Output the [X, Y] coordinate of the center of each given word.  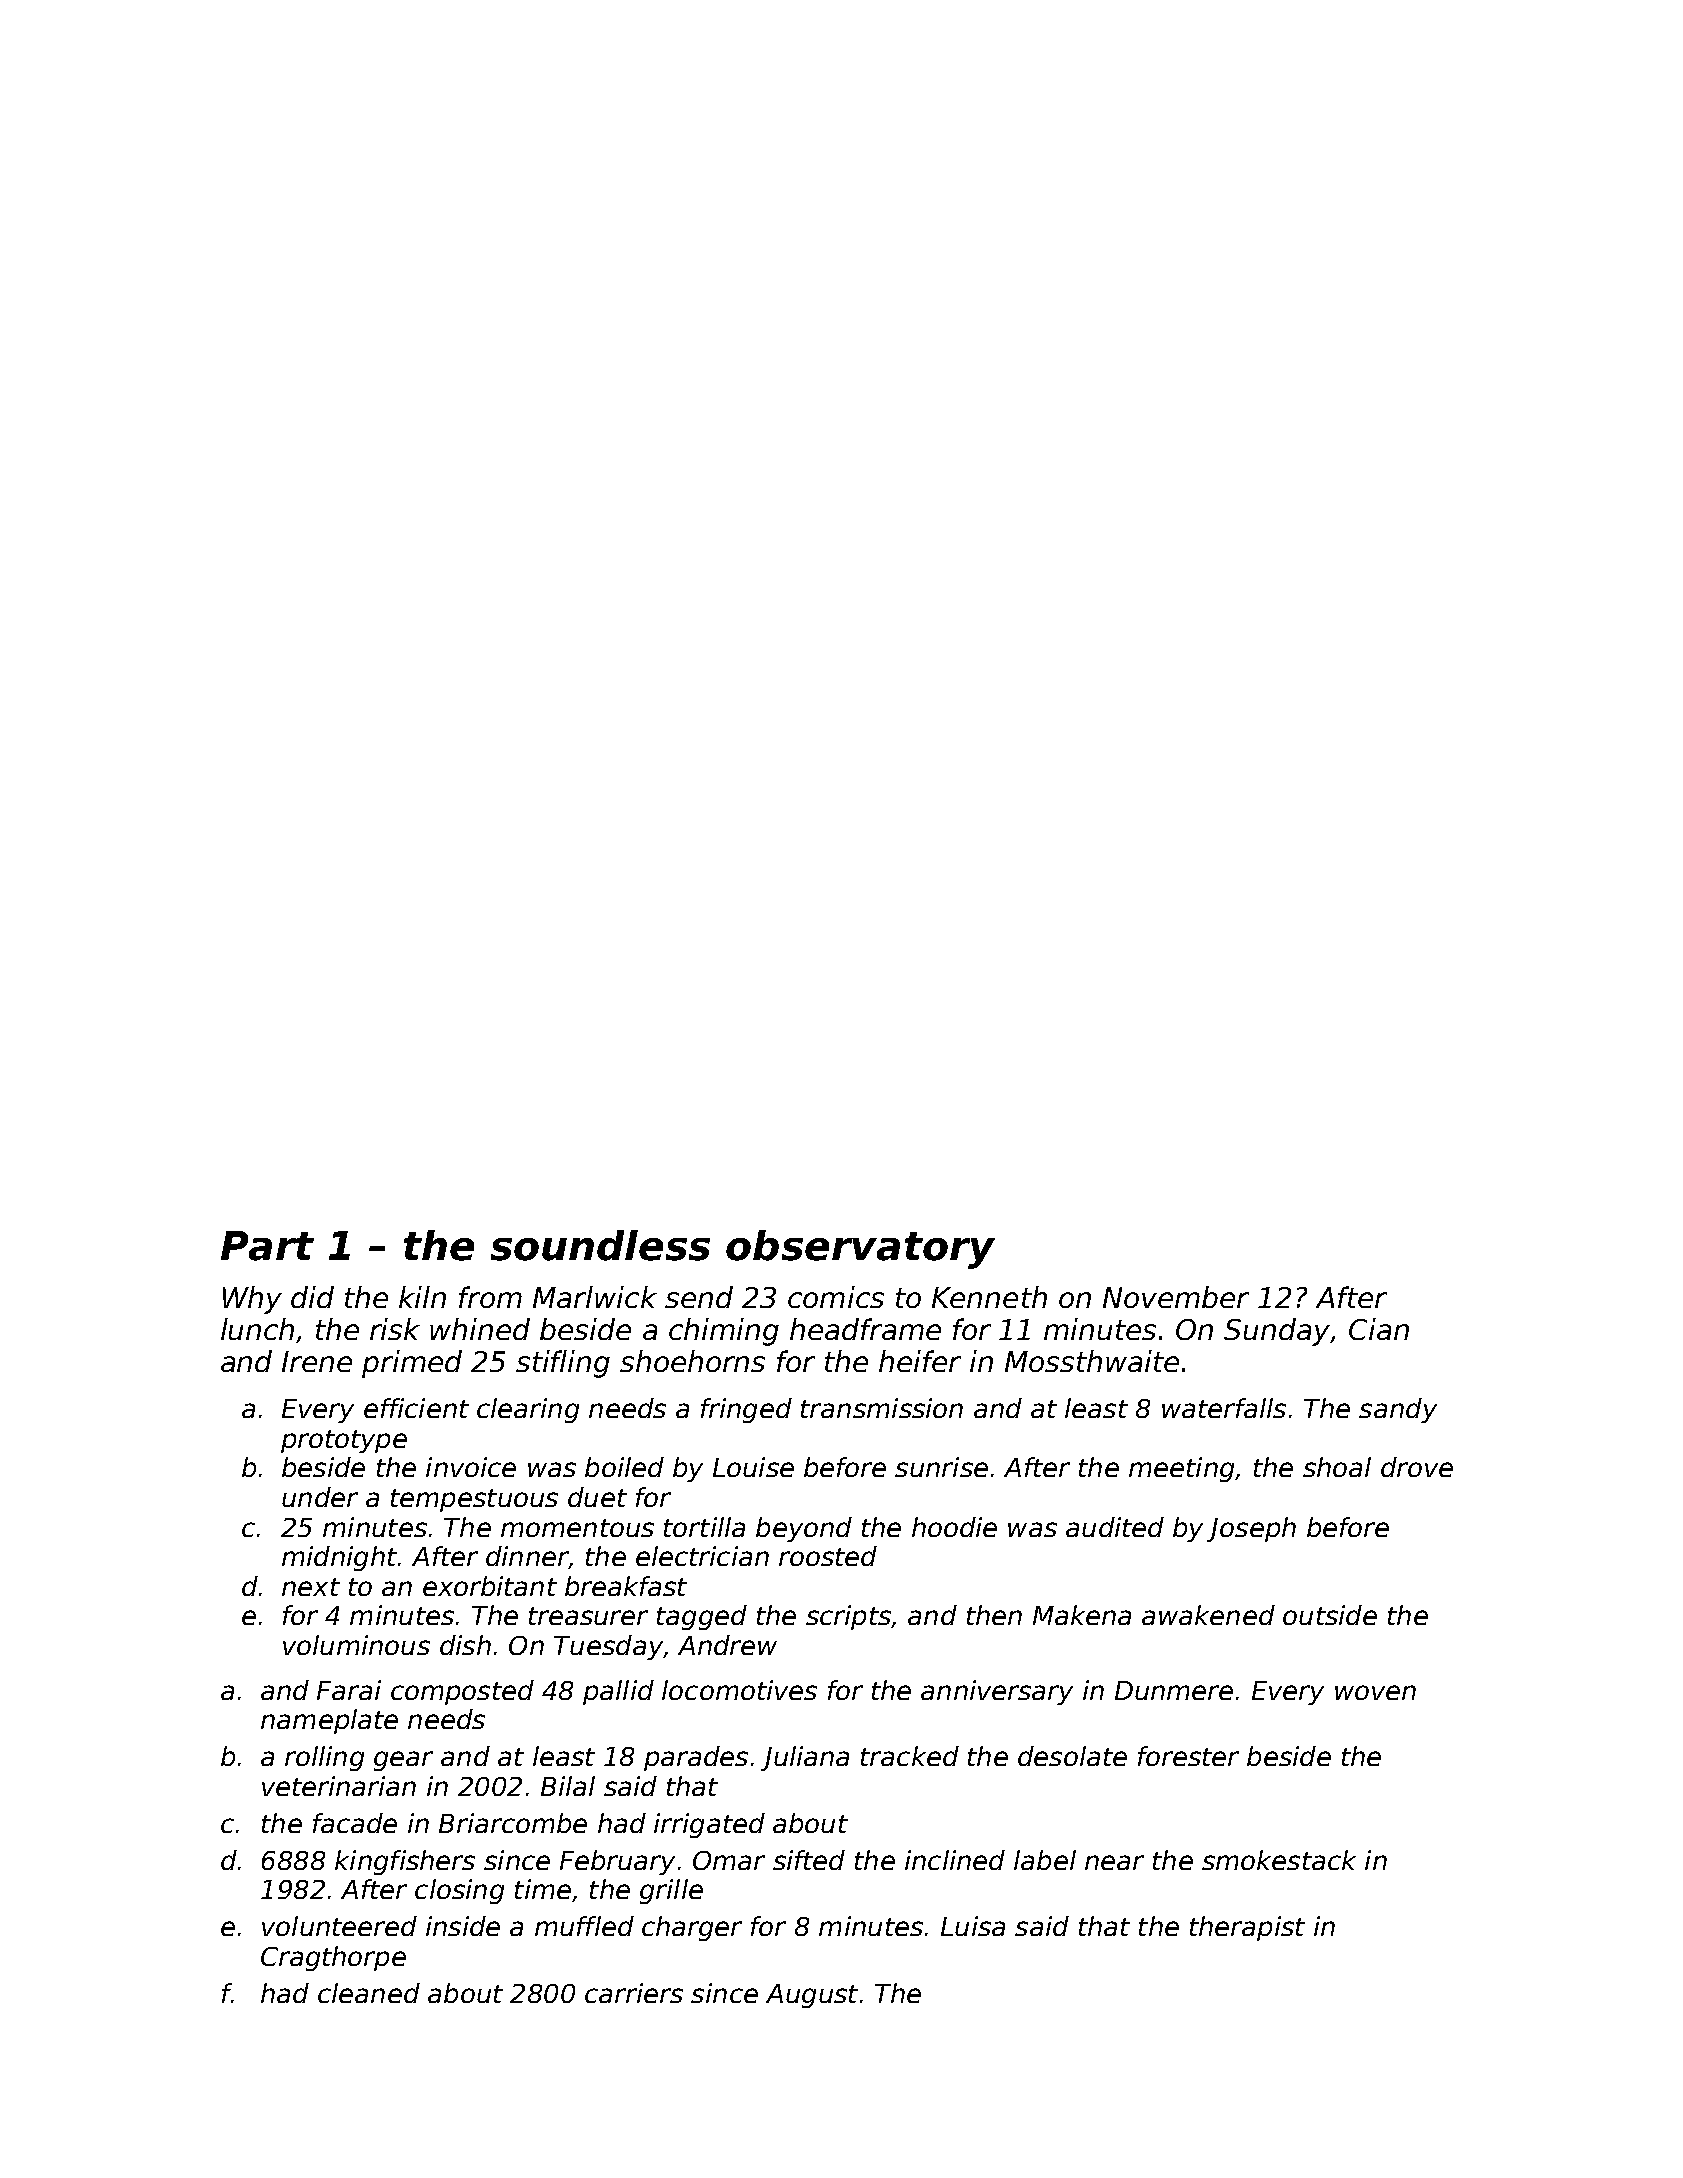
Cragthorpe [333, 1958]
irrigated [709, 1825]
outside [1330, 1615]
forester [1188, 1756]
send [699, 1297]
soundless [600, 1245]
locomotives [739, 1690]
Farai [349, 1690]
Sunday [1277, 1332]
